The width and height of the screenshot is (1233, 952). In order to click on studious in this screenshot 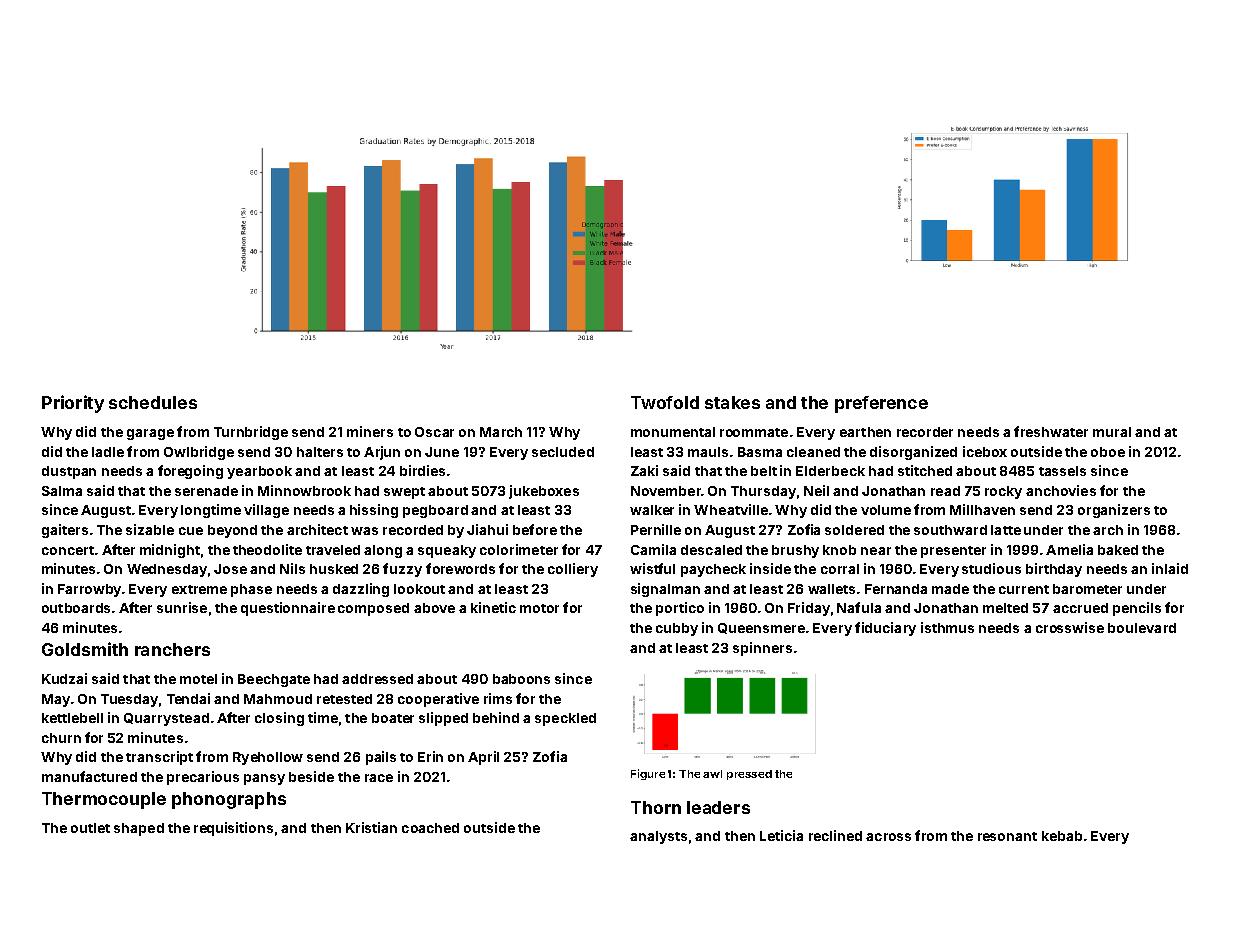, I will do `click(991, 568)`.
